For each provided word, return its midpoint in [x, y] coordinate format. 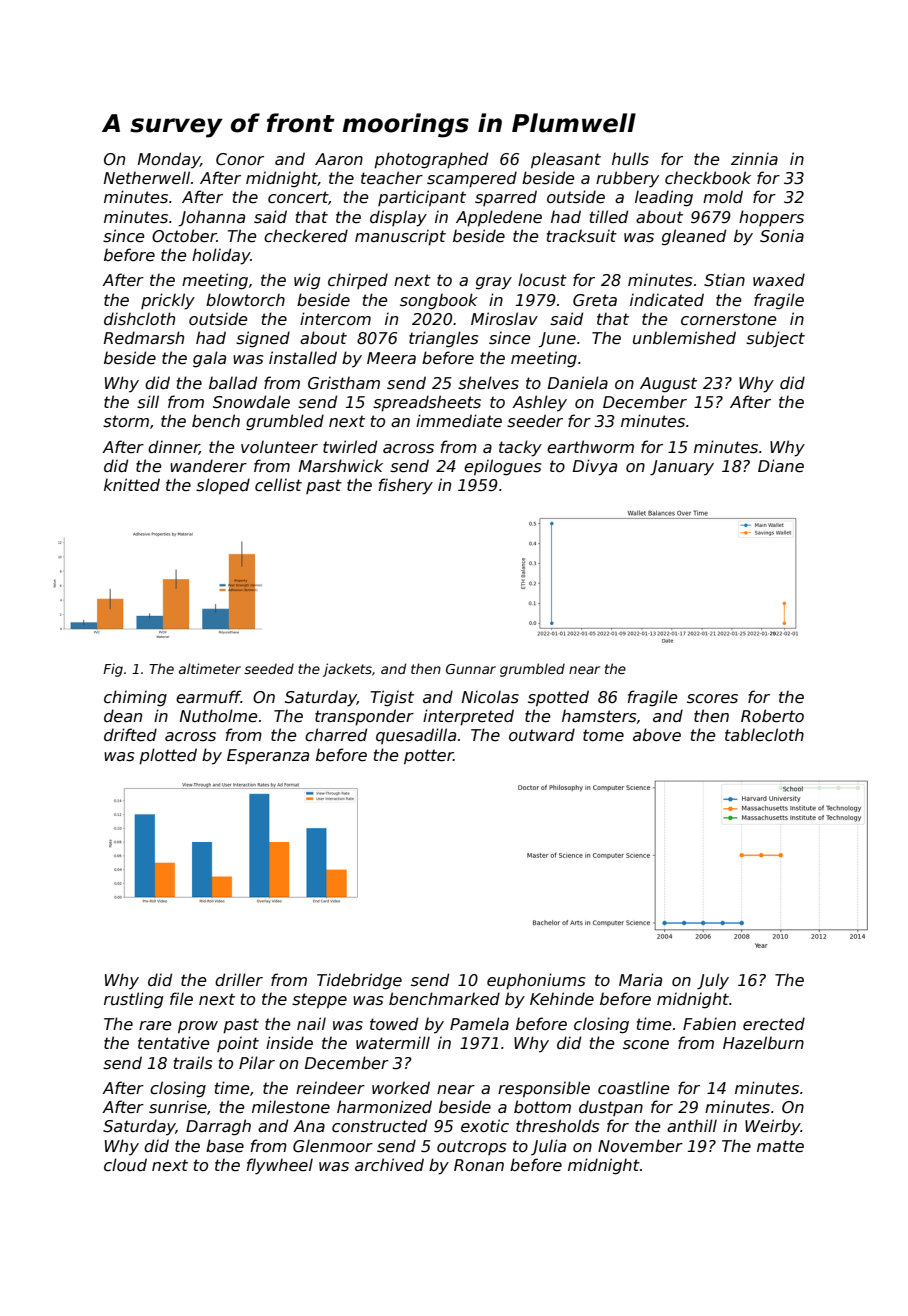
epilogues [503, 467]
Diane [781, 466]
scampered [472, 179]
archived [389, 1165]
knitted [132, 485]
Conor [240, 159]
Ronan [479, 1165]
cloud [125, 1165]
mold [723, 196]
